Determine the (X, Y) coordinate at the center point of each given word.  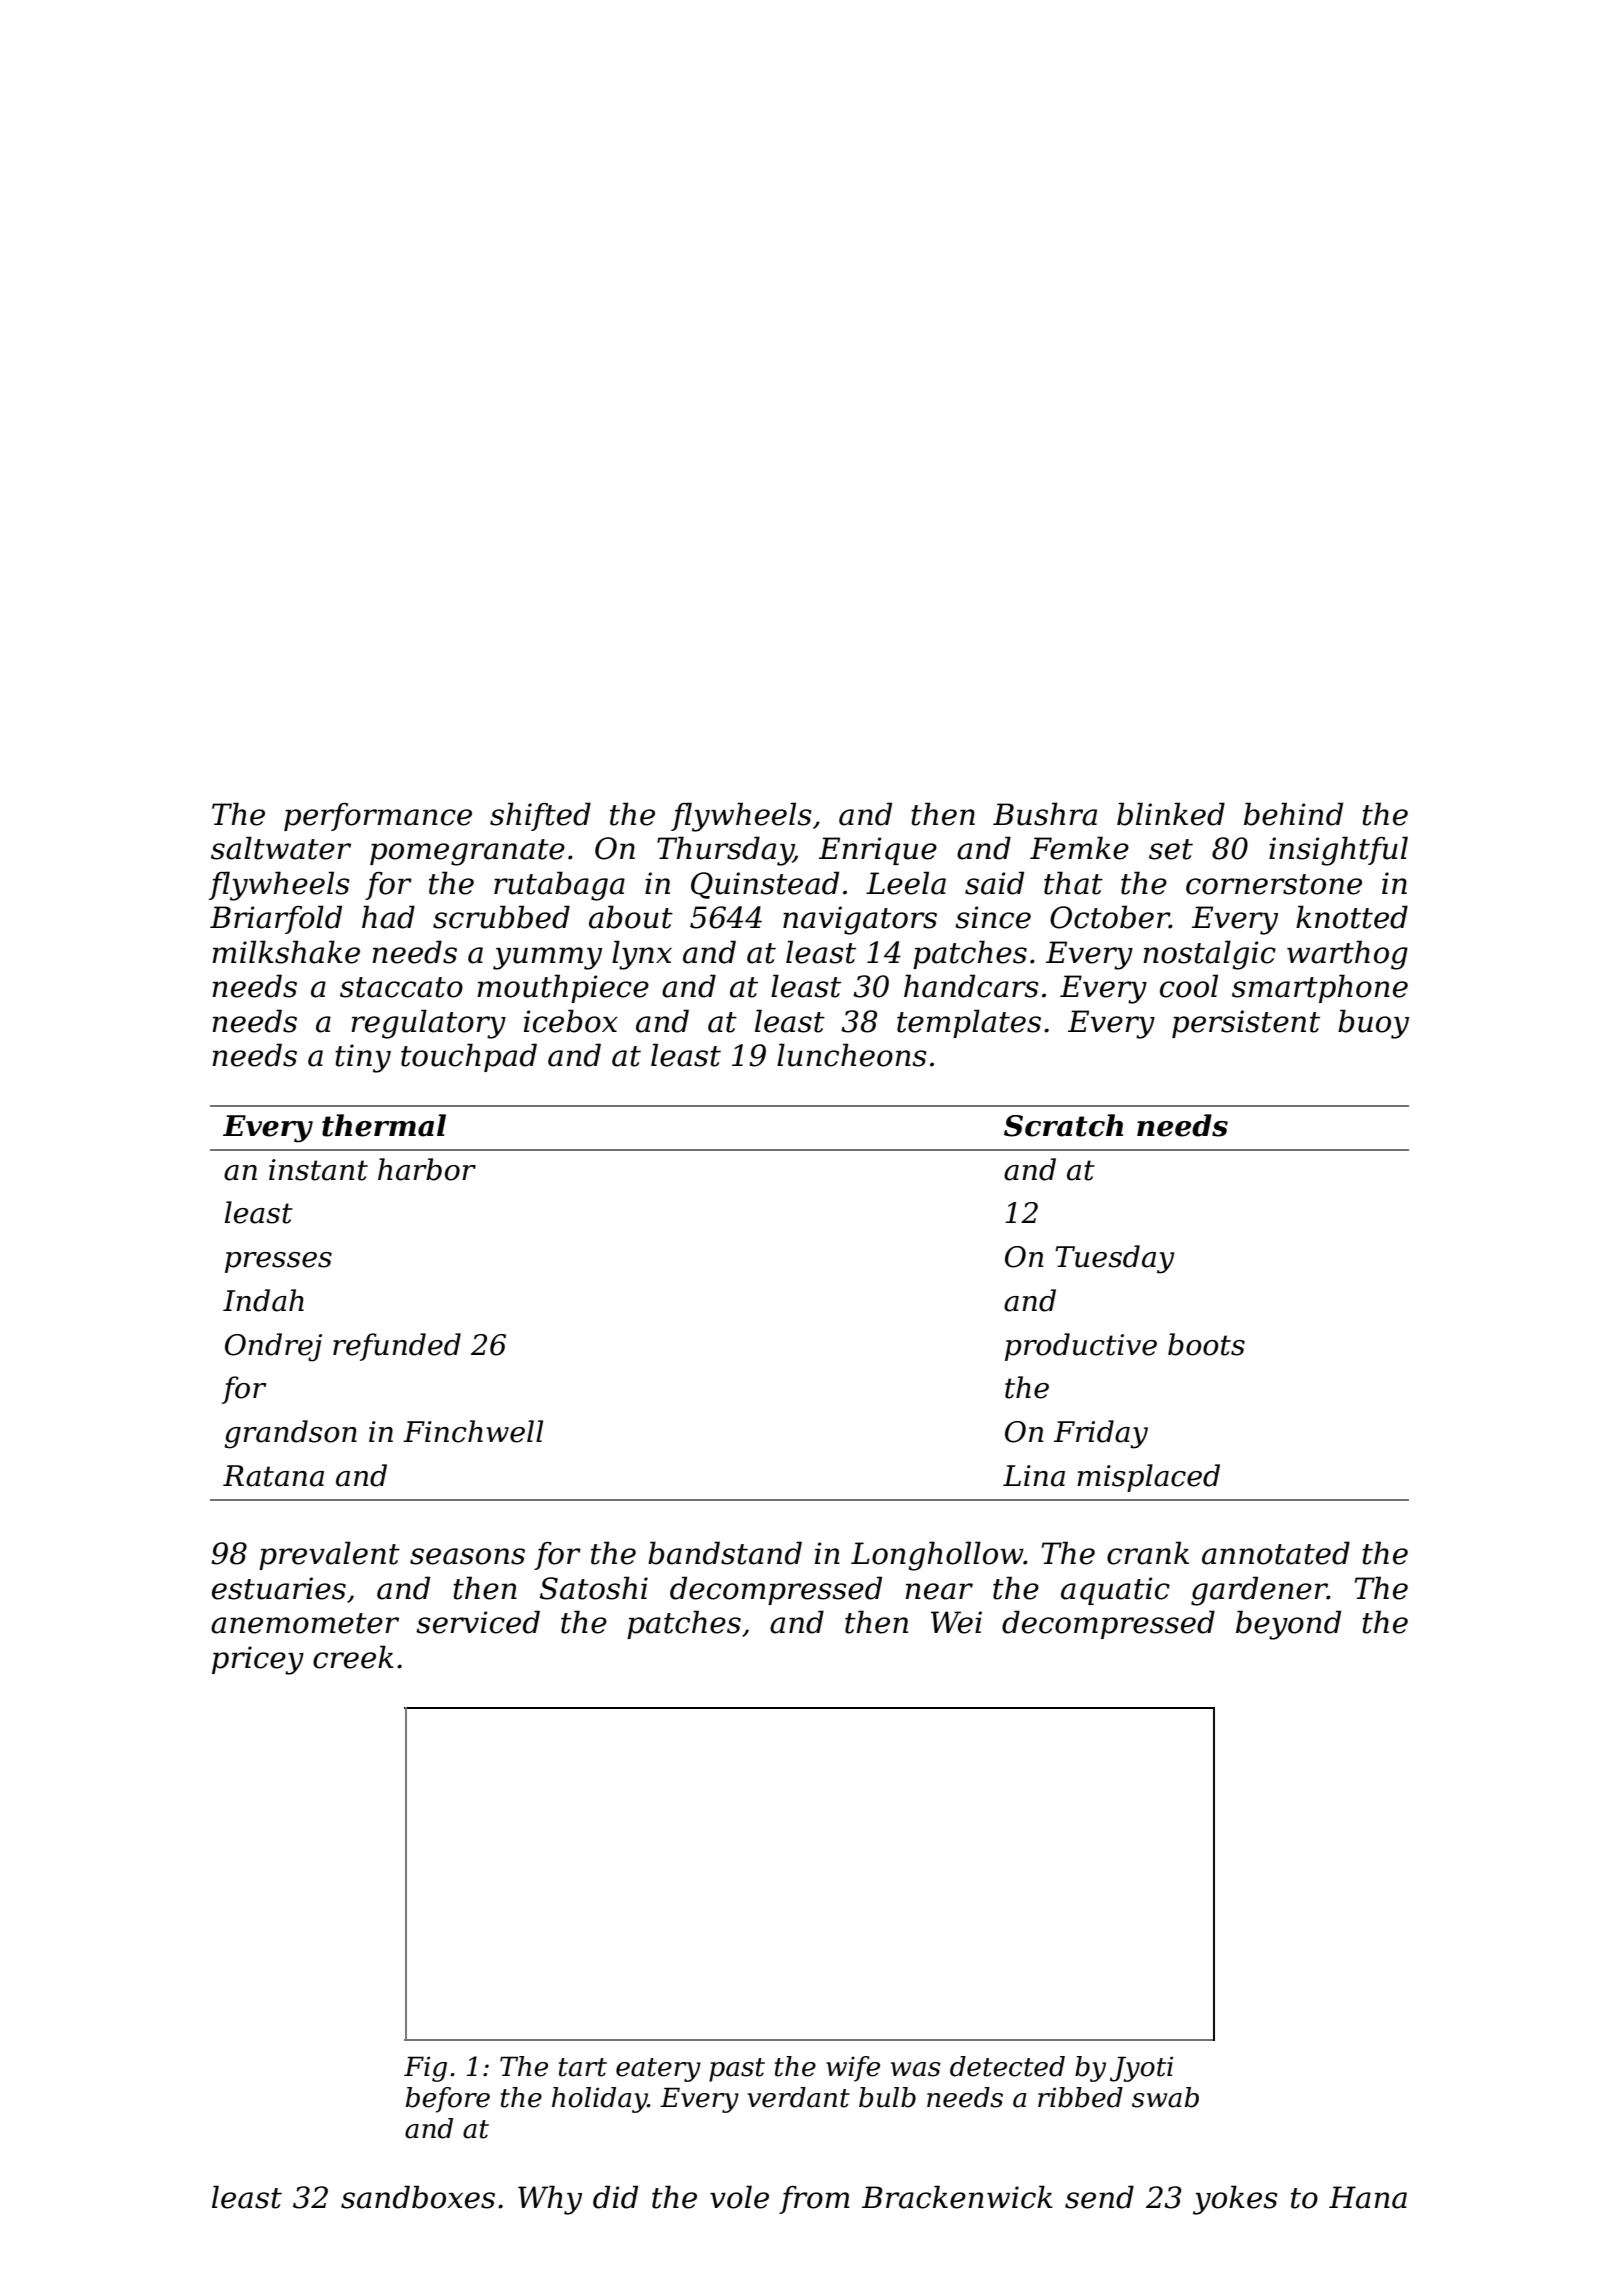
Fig (425, 2069)
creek (353, 1657)
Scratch (1063, 1125)
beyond (1288, 1625)
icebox (570, 1021)
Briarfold (276, 919)
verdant (799, 2097)
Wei (956, 1622)
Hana (1368, 2197)
